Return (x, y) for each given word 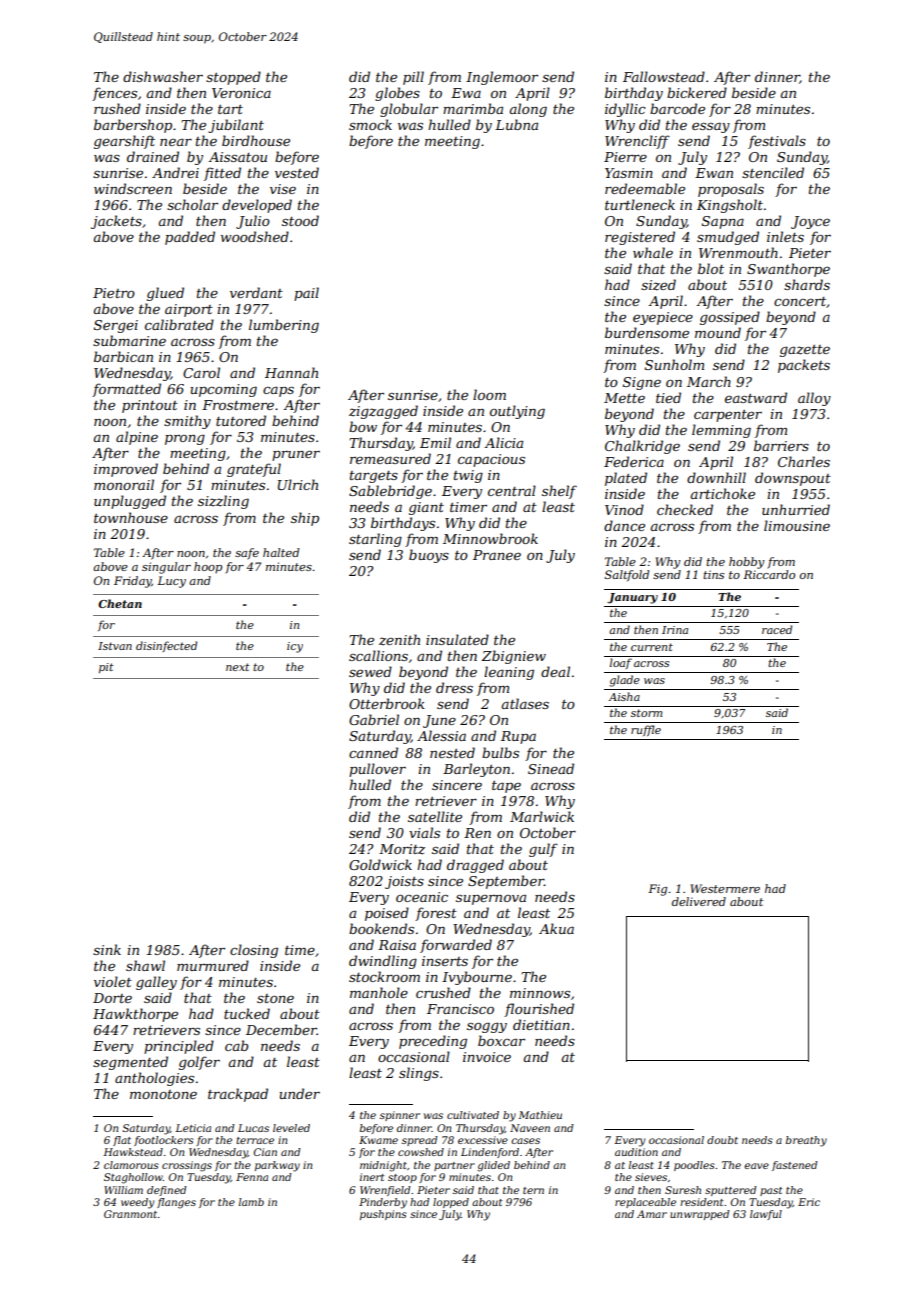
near (176, 142)
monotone (163, 1094)
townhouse (131, 517)
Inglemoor (502, 78)
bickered (697, 92)
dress (454, 687)
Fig (657, 890)
